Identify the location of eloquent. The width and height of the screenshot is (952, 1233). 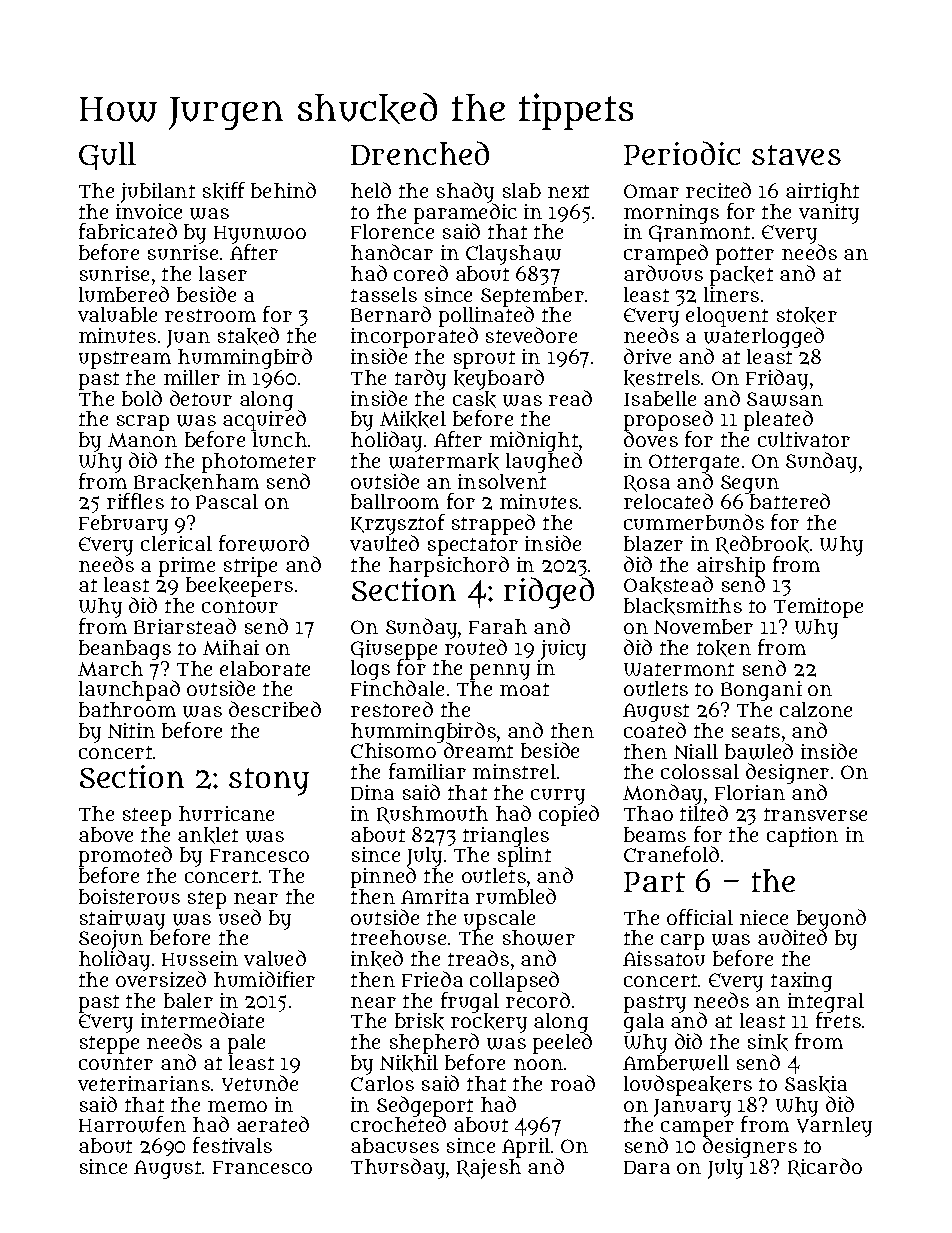
(727, 317).
